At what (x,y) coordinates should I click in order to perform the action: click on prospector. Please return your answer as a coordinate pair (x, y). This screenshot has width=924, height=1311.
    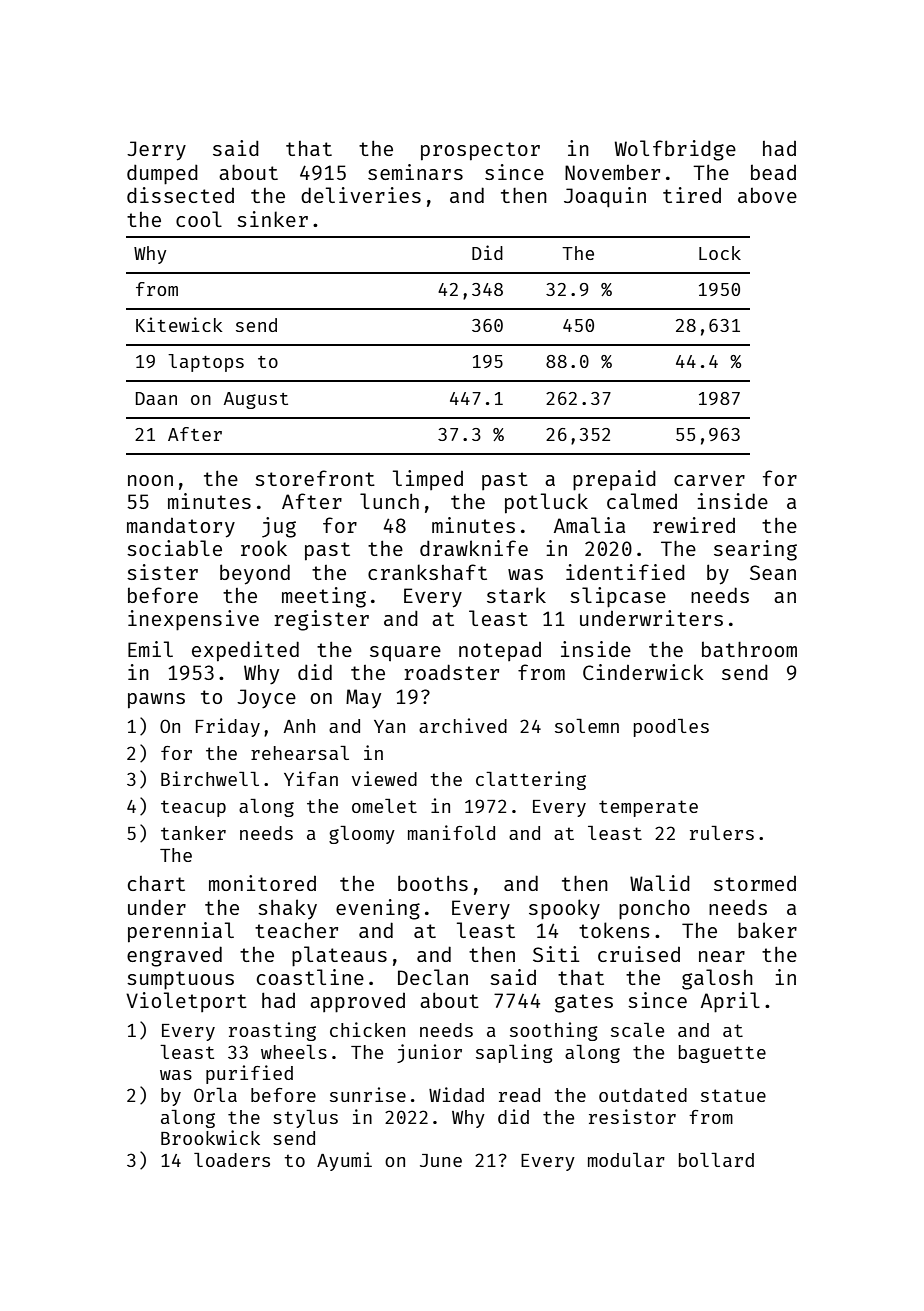
    Looking at the image, I should click on (480, 151).
